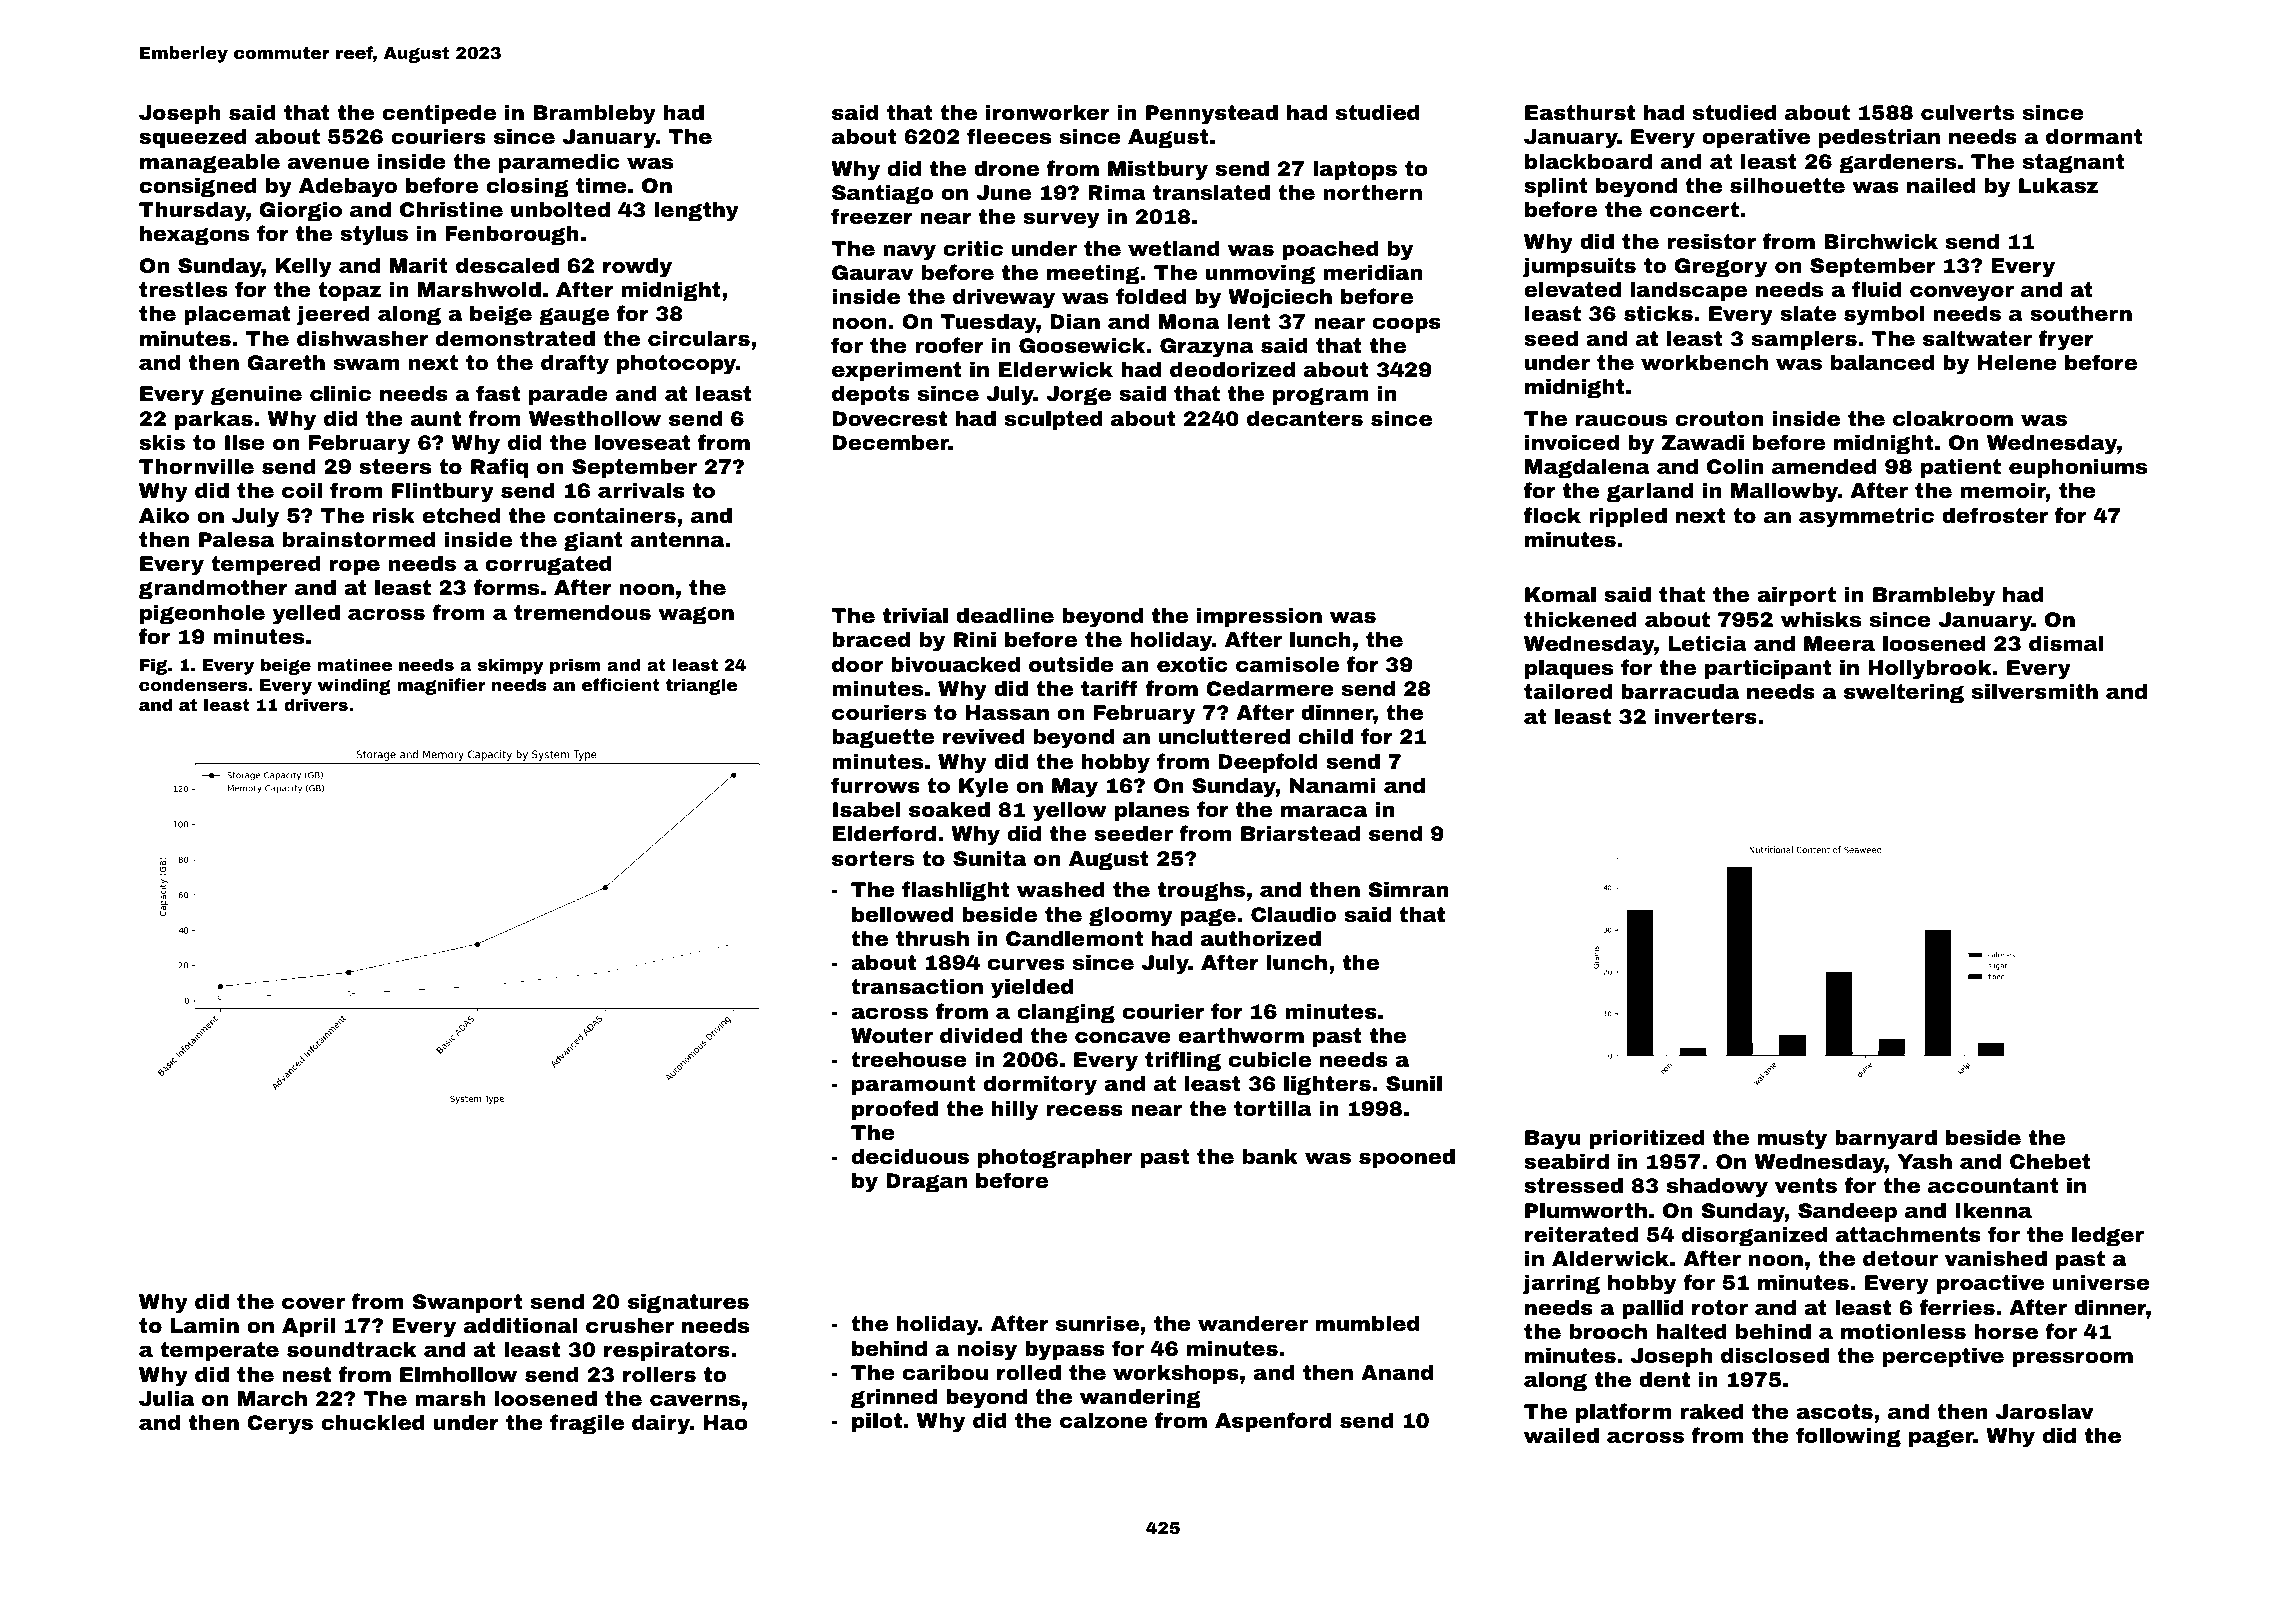  Describe the element at coordinates (909, 1059) in the document. I see `treehouse` at that location.
